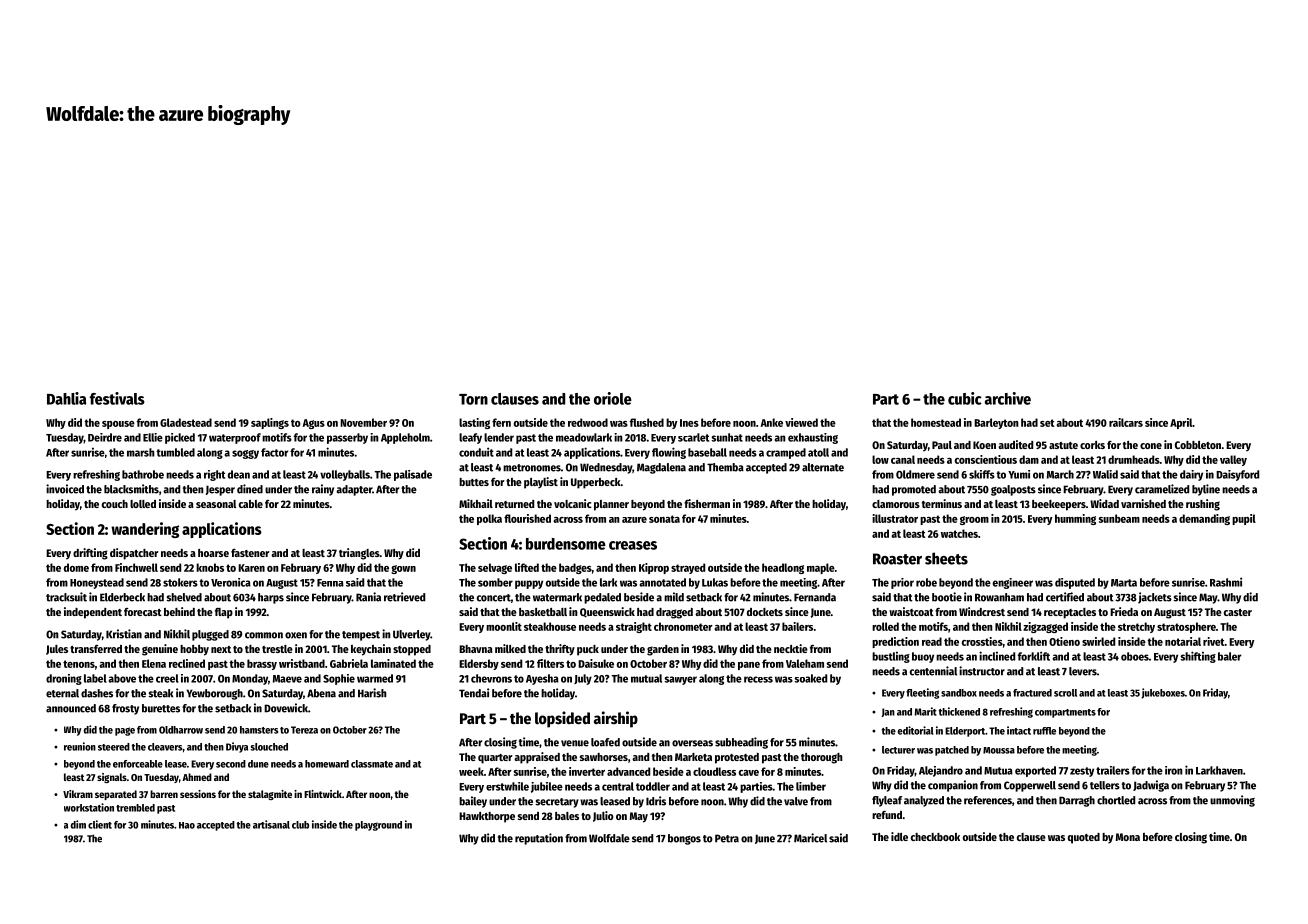 The height and width of the screenshot is (924, 1308). What do you see at coordinates (78, 794) in the screenshot?
I see `Vikram` at bounding box center [78, 794].
